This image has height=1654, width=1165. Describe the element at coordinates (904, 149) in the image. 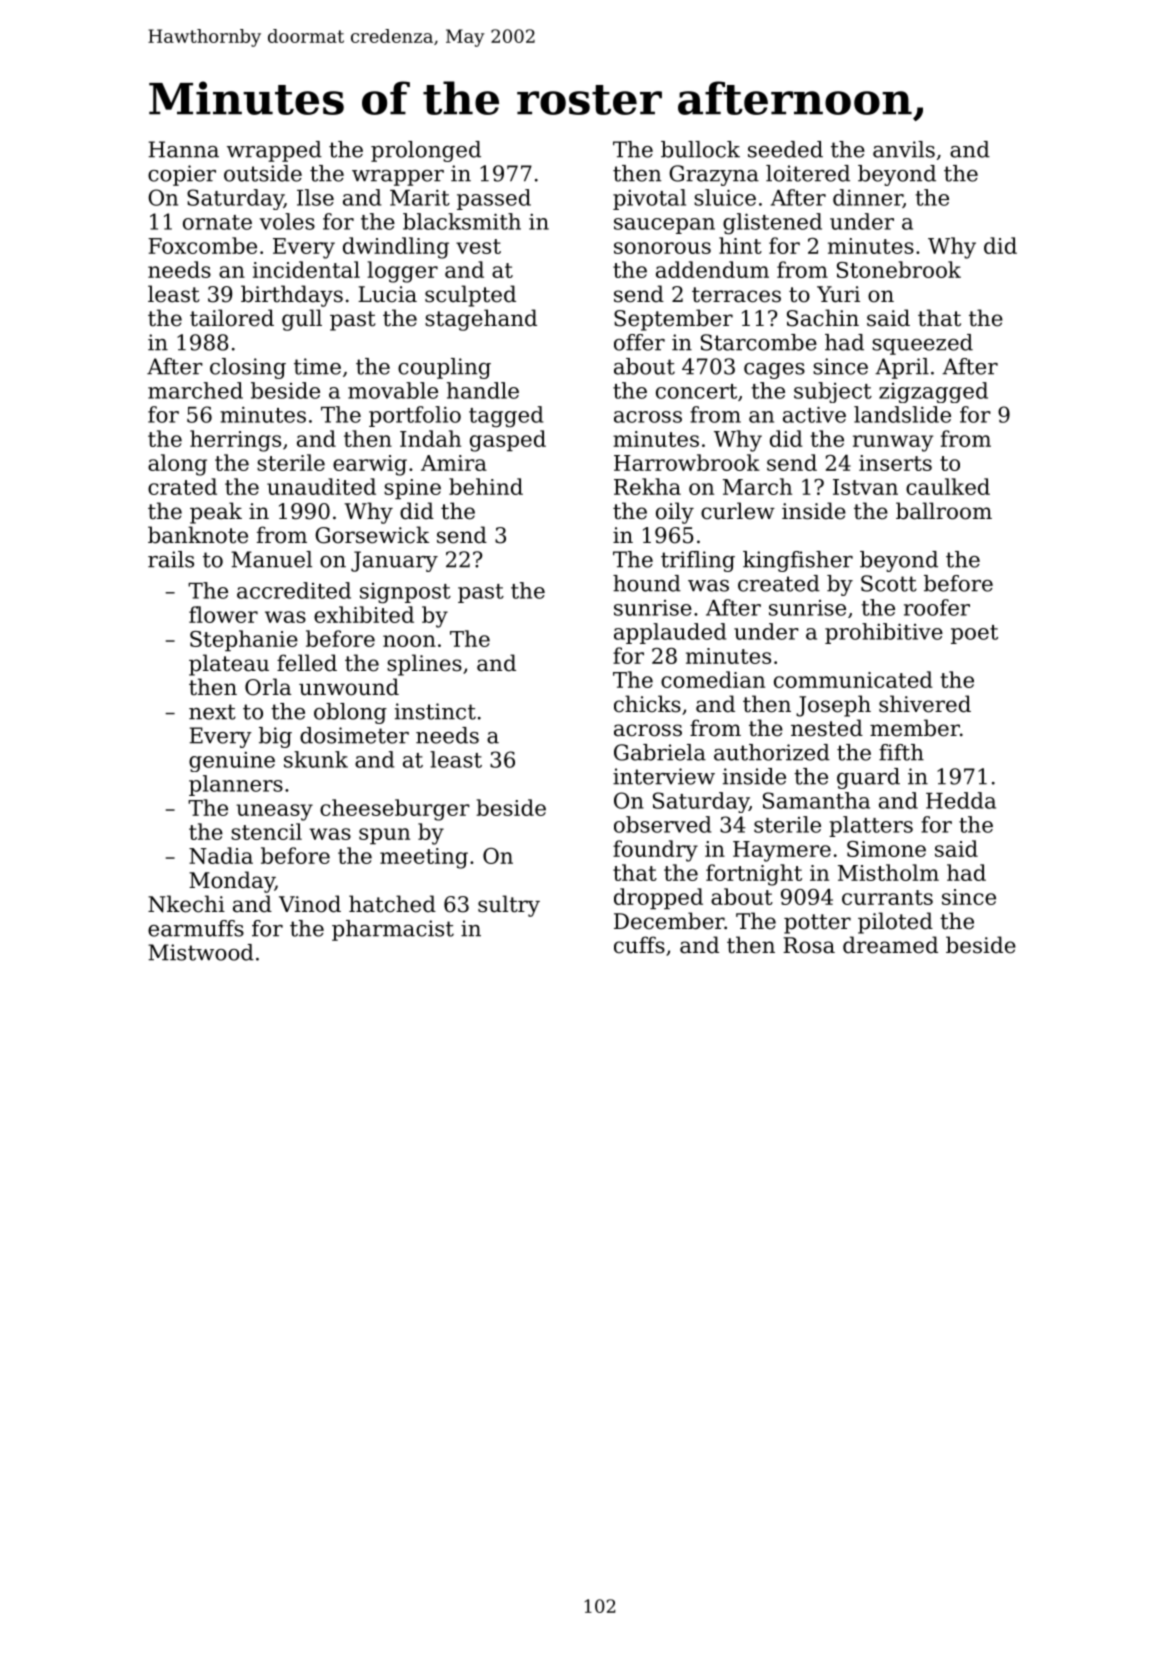

I see `anvils` at that location.
